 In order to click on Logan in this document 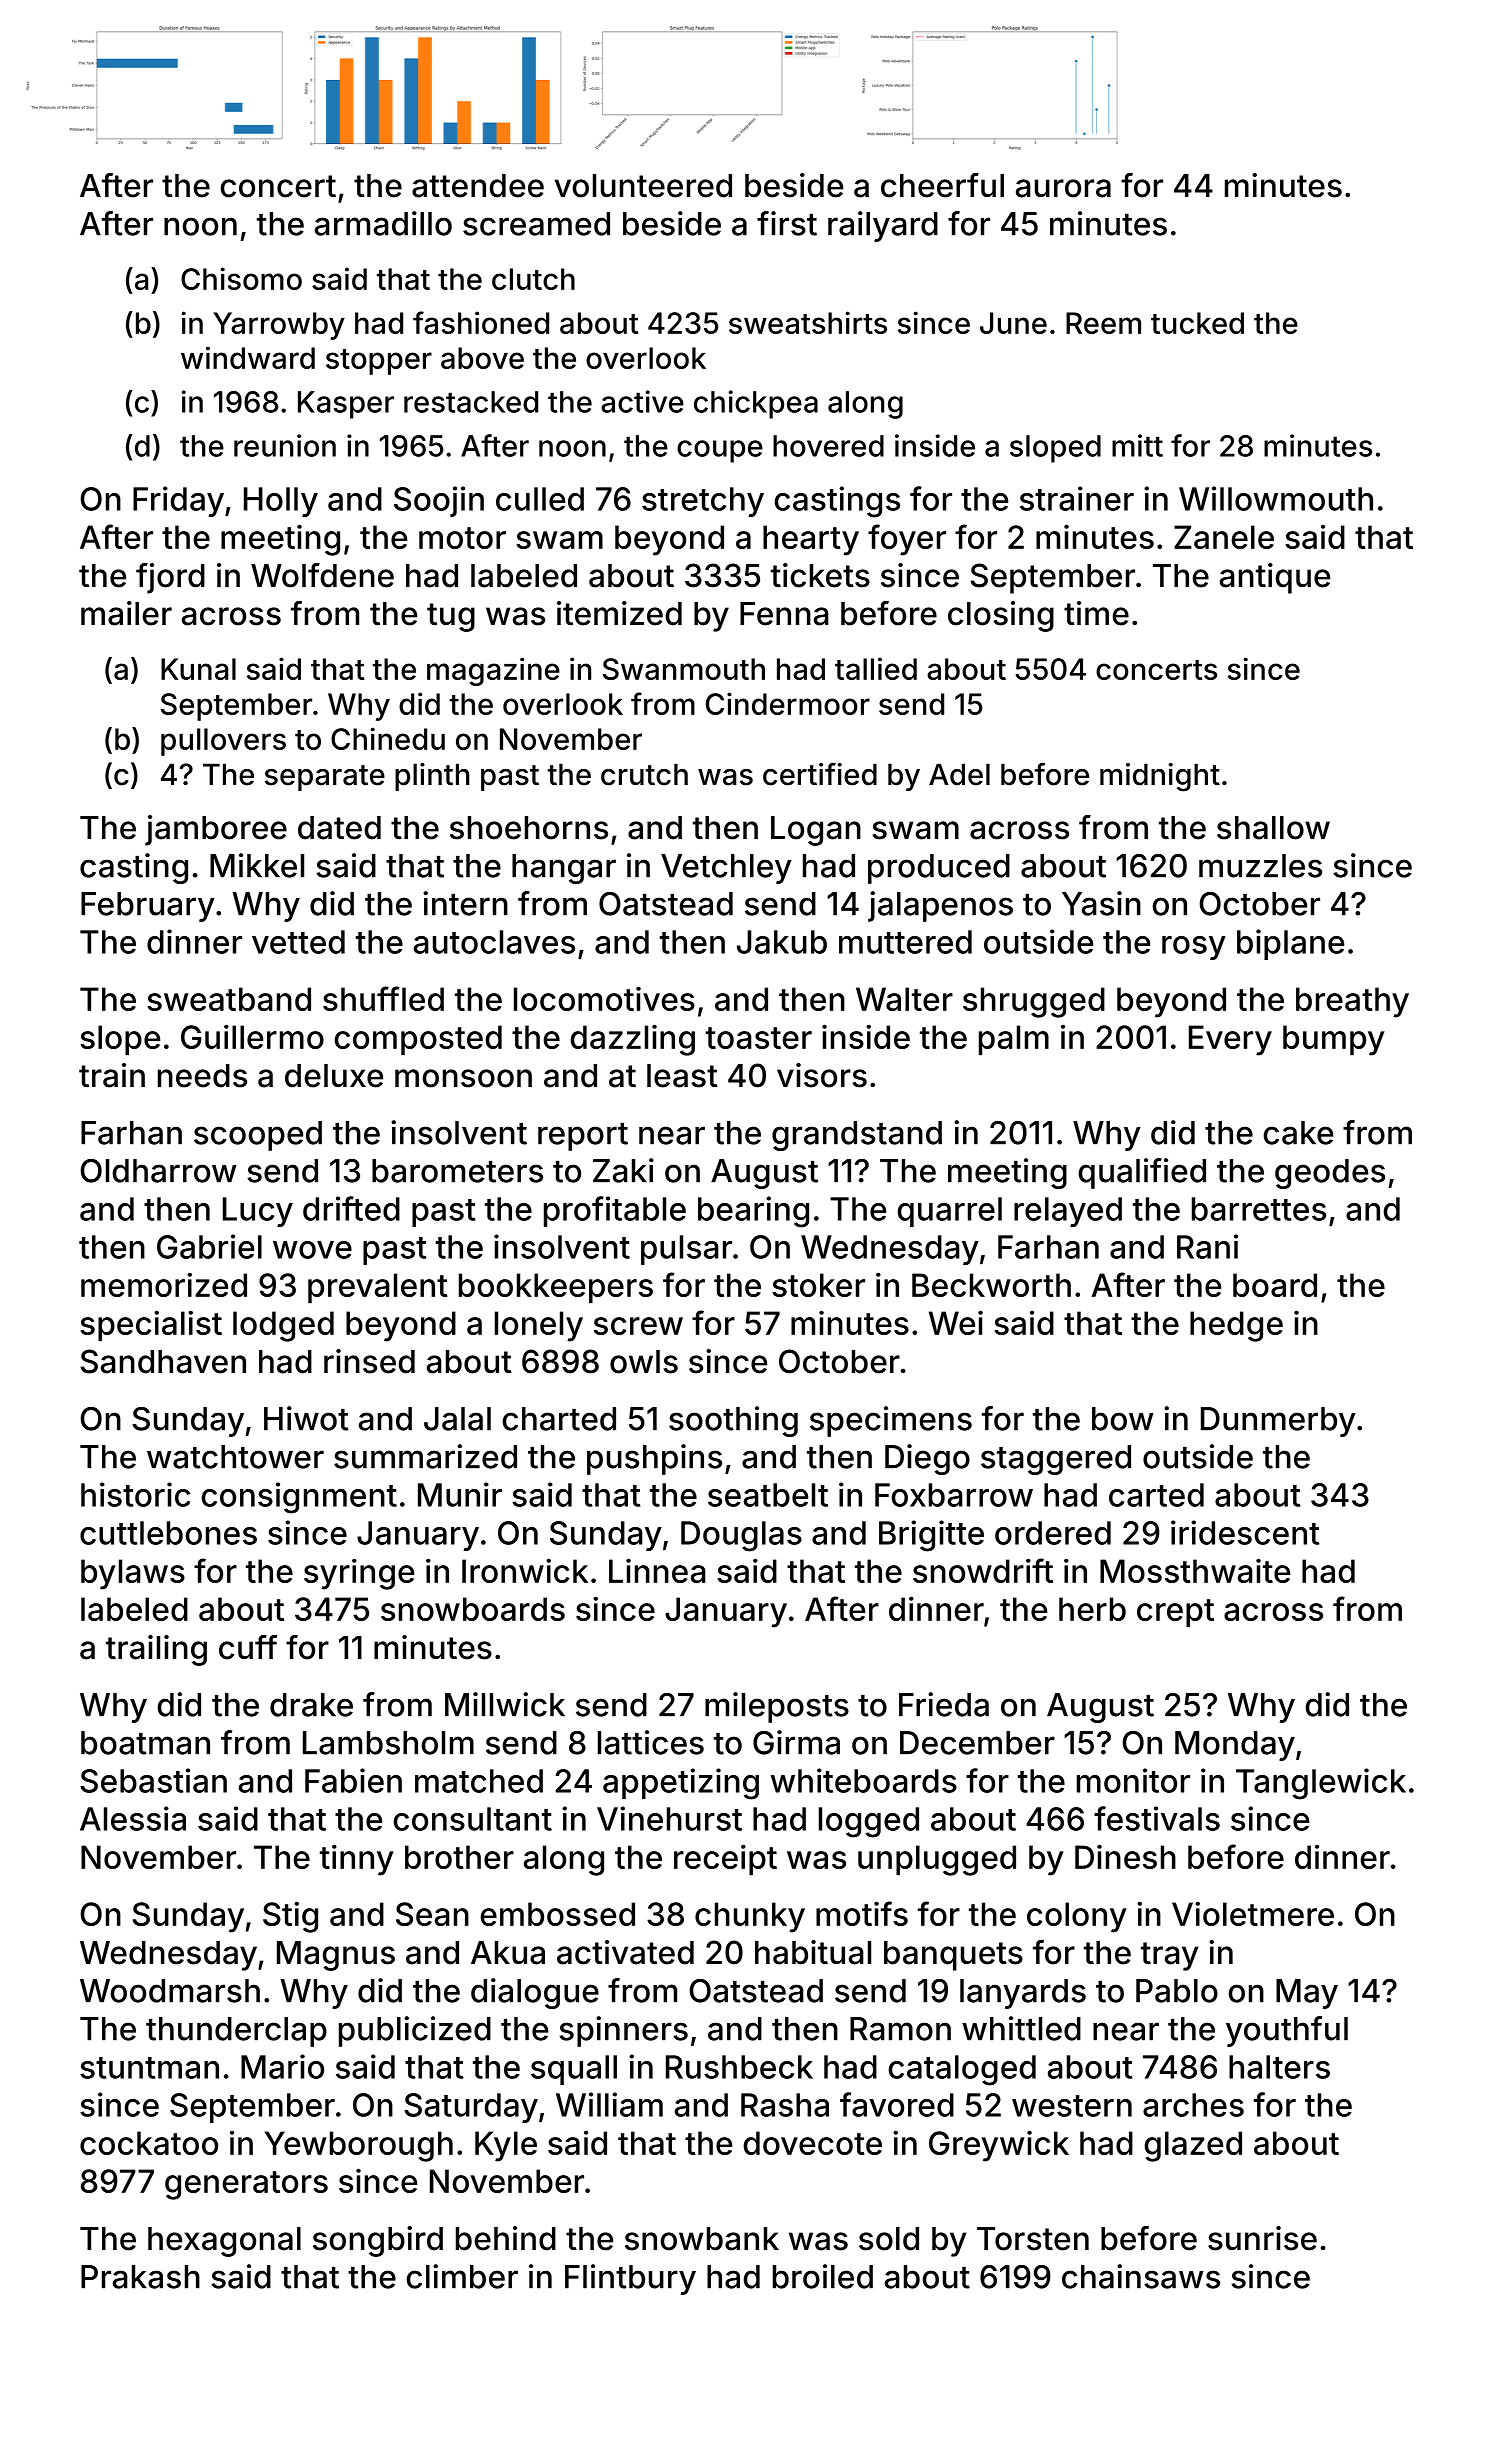, I will do `click(816, 831)`.
